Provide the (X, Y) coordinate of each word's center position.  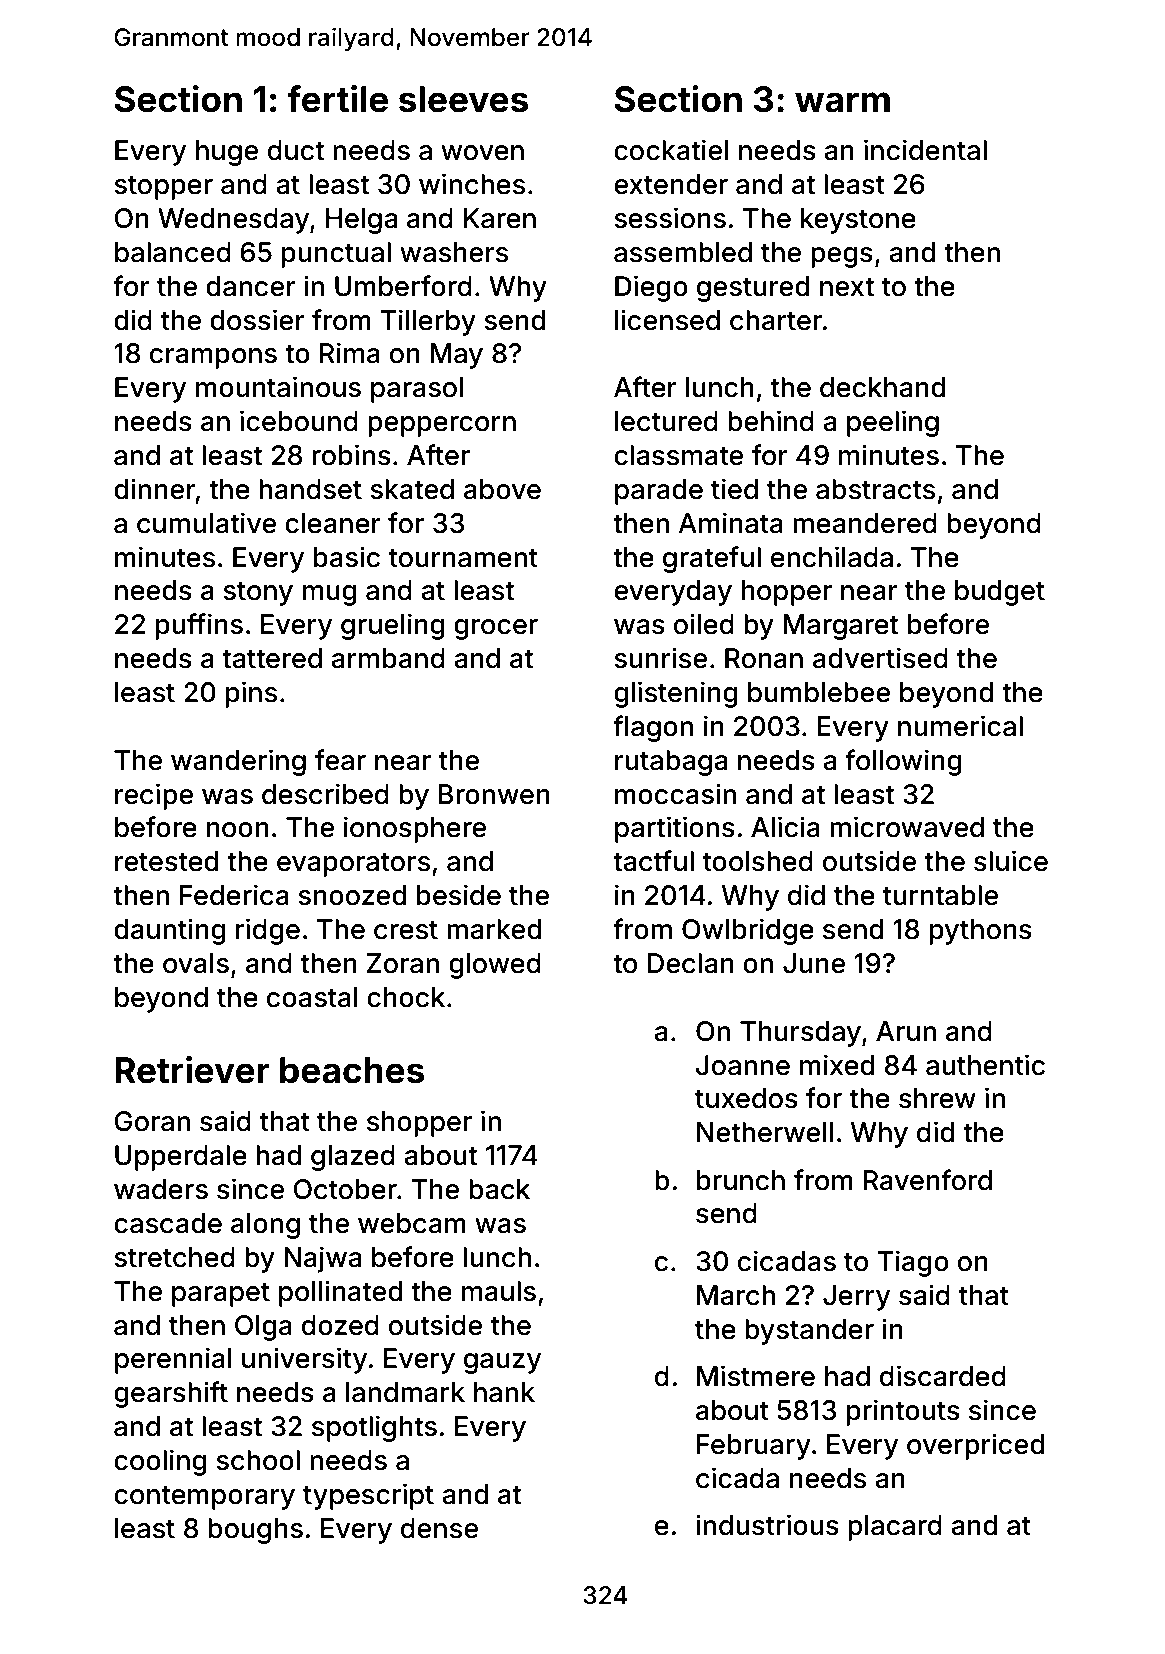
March (736, 1295)
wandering (238, 762)
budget (1000, 593)
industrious (767, 1525)
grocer (496, 629)
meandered (865, 523)
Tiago (913, 1263)
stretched (174, 1257)
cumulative (206, 523)
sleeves (463, 99)
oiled (704, 624)
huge (227, 153)
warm (842, 102)
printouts (903, 1412)
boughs (255, 1531)
